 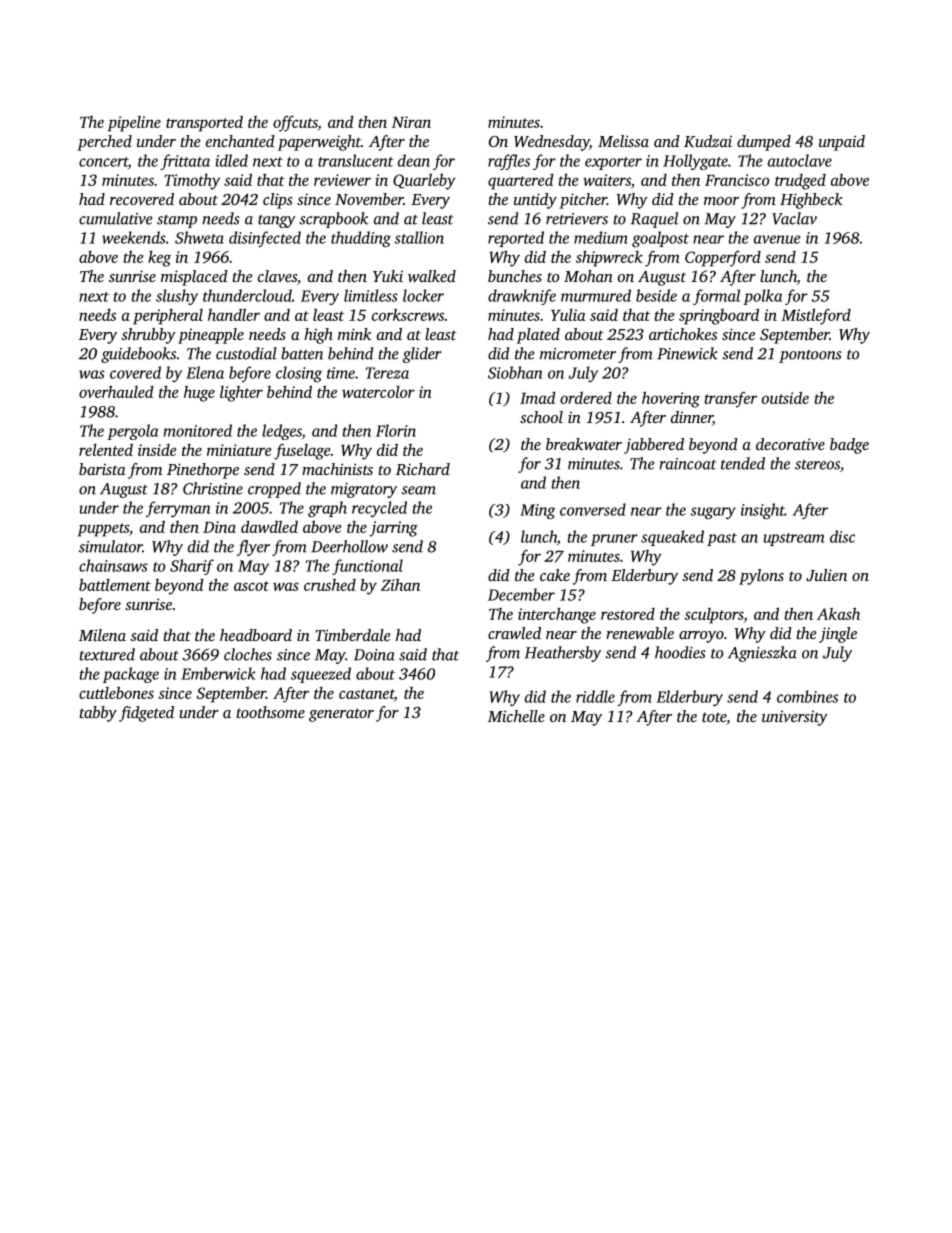 What do you see at coordinates (102, 635) in the screenshot?
I see `Milena` at bounding box center [102, 635].
